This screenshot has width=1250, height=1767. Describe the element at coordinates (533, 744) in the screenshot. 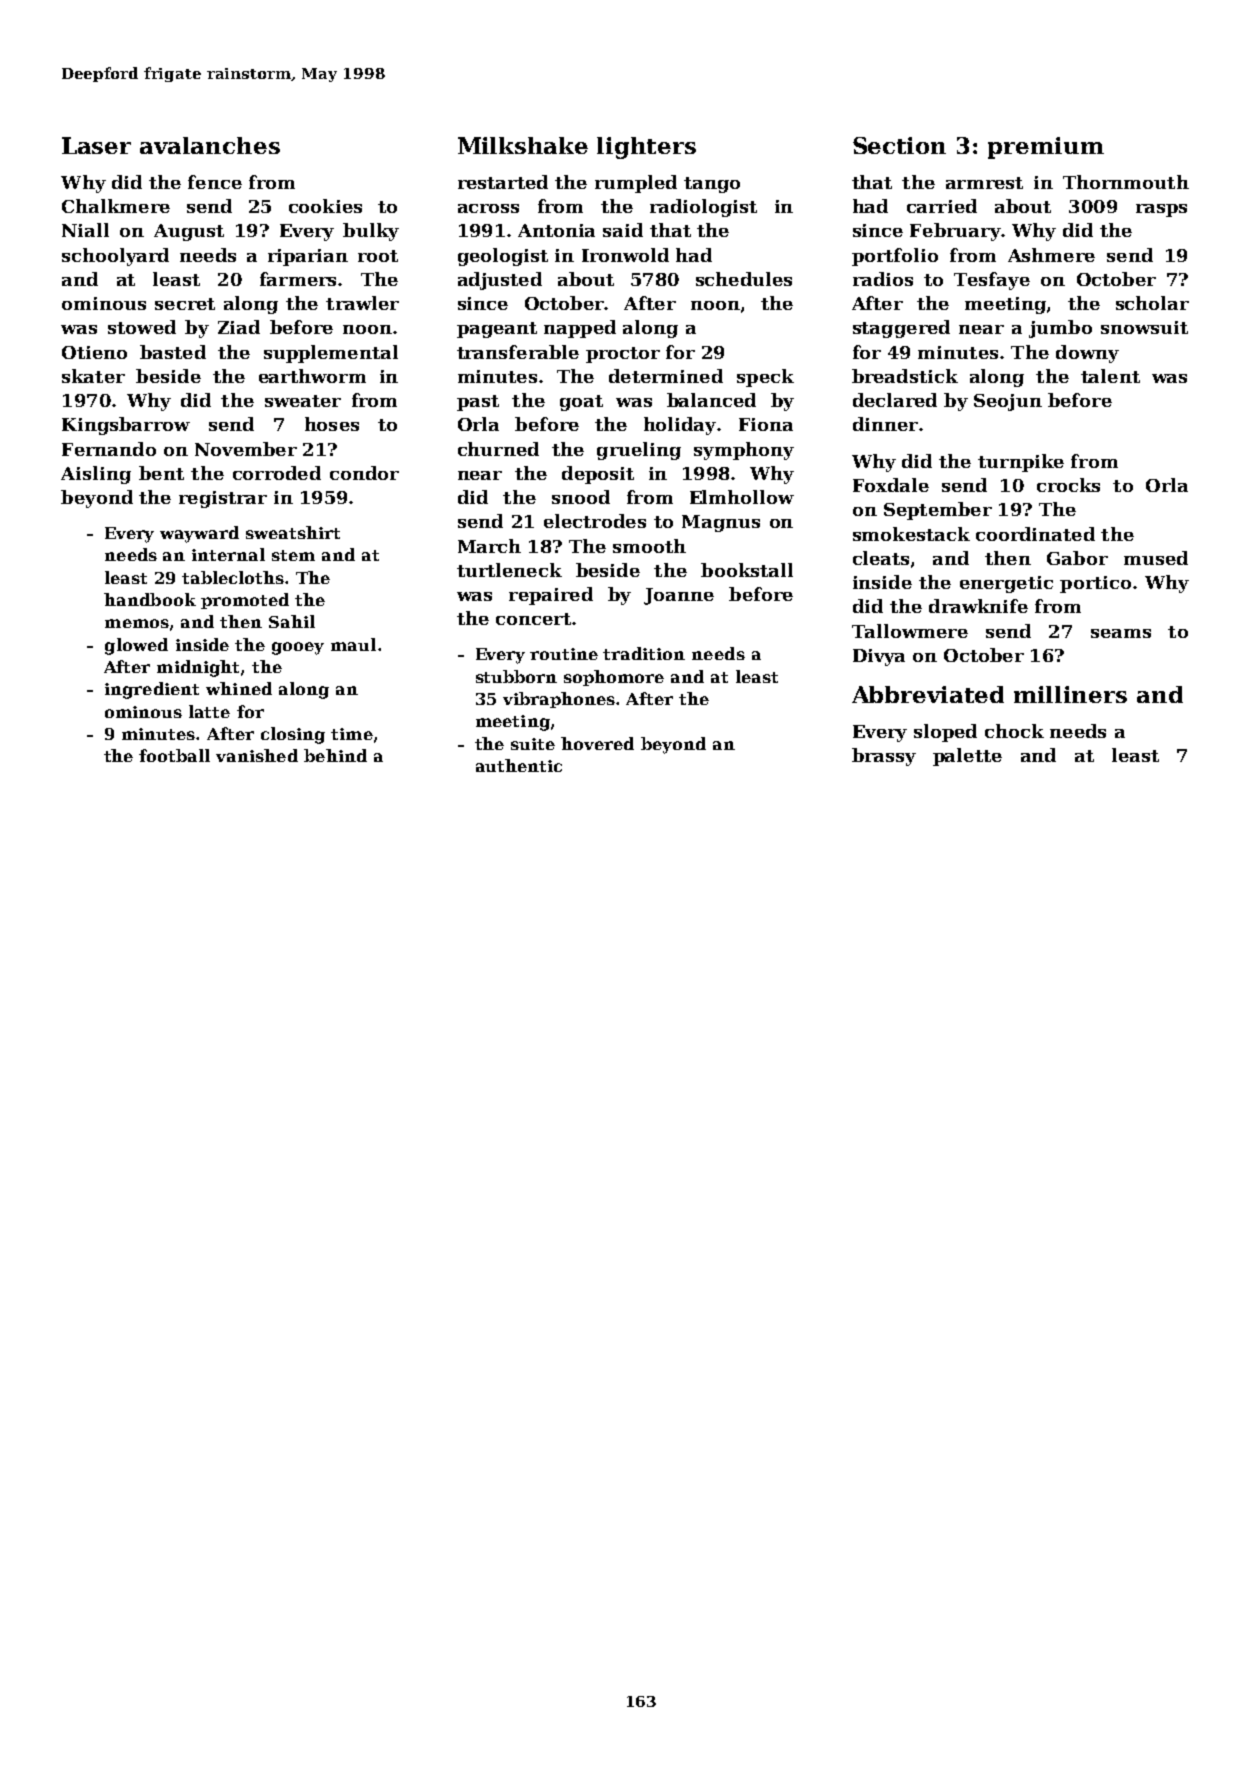

I see `suite` at that location.
